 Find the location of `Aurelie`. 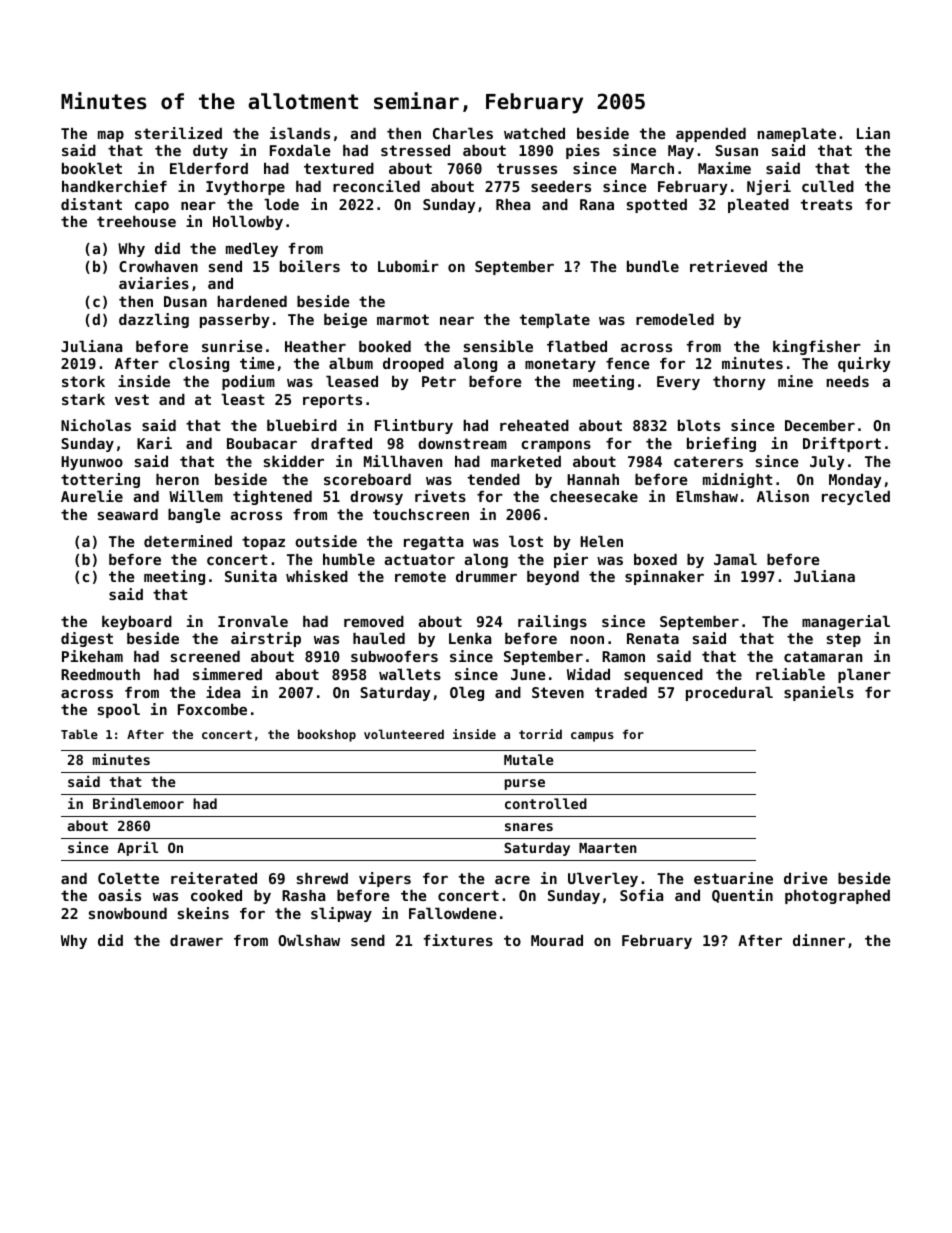

Aurelie is located at coordinates (92, 496).
